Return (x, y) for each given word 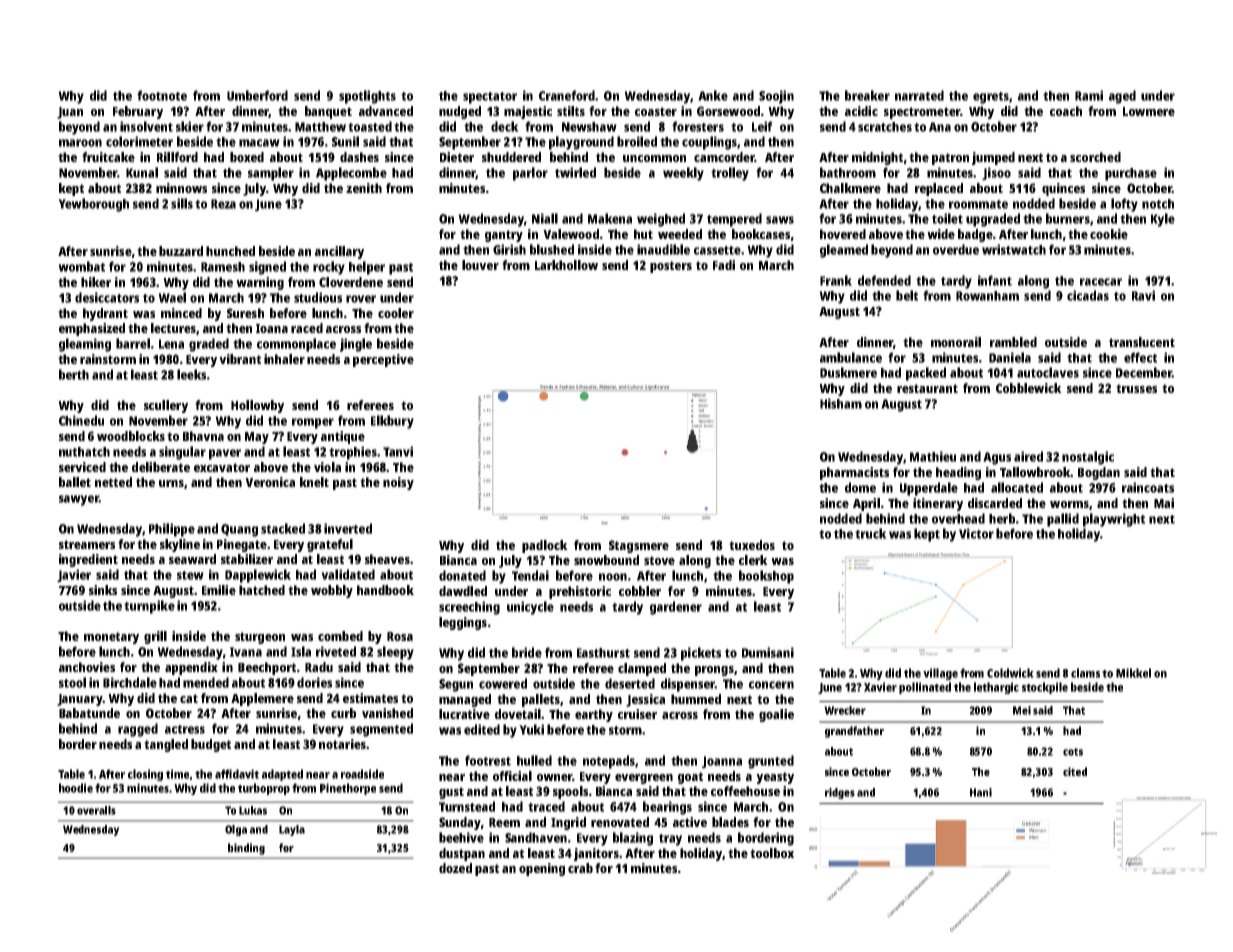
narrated (919, 95)
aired (1028, 456)
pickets (701, 654)
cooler (396, 313)
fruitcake (108, 157)
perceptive (383, 360)
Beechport (267, 668)
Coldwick (1010, 673)
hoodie (76, 788)
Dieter (457, 157)
